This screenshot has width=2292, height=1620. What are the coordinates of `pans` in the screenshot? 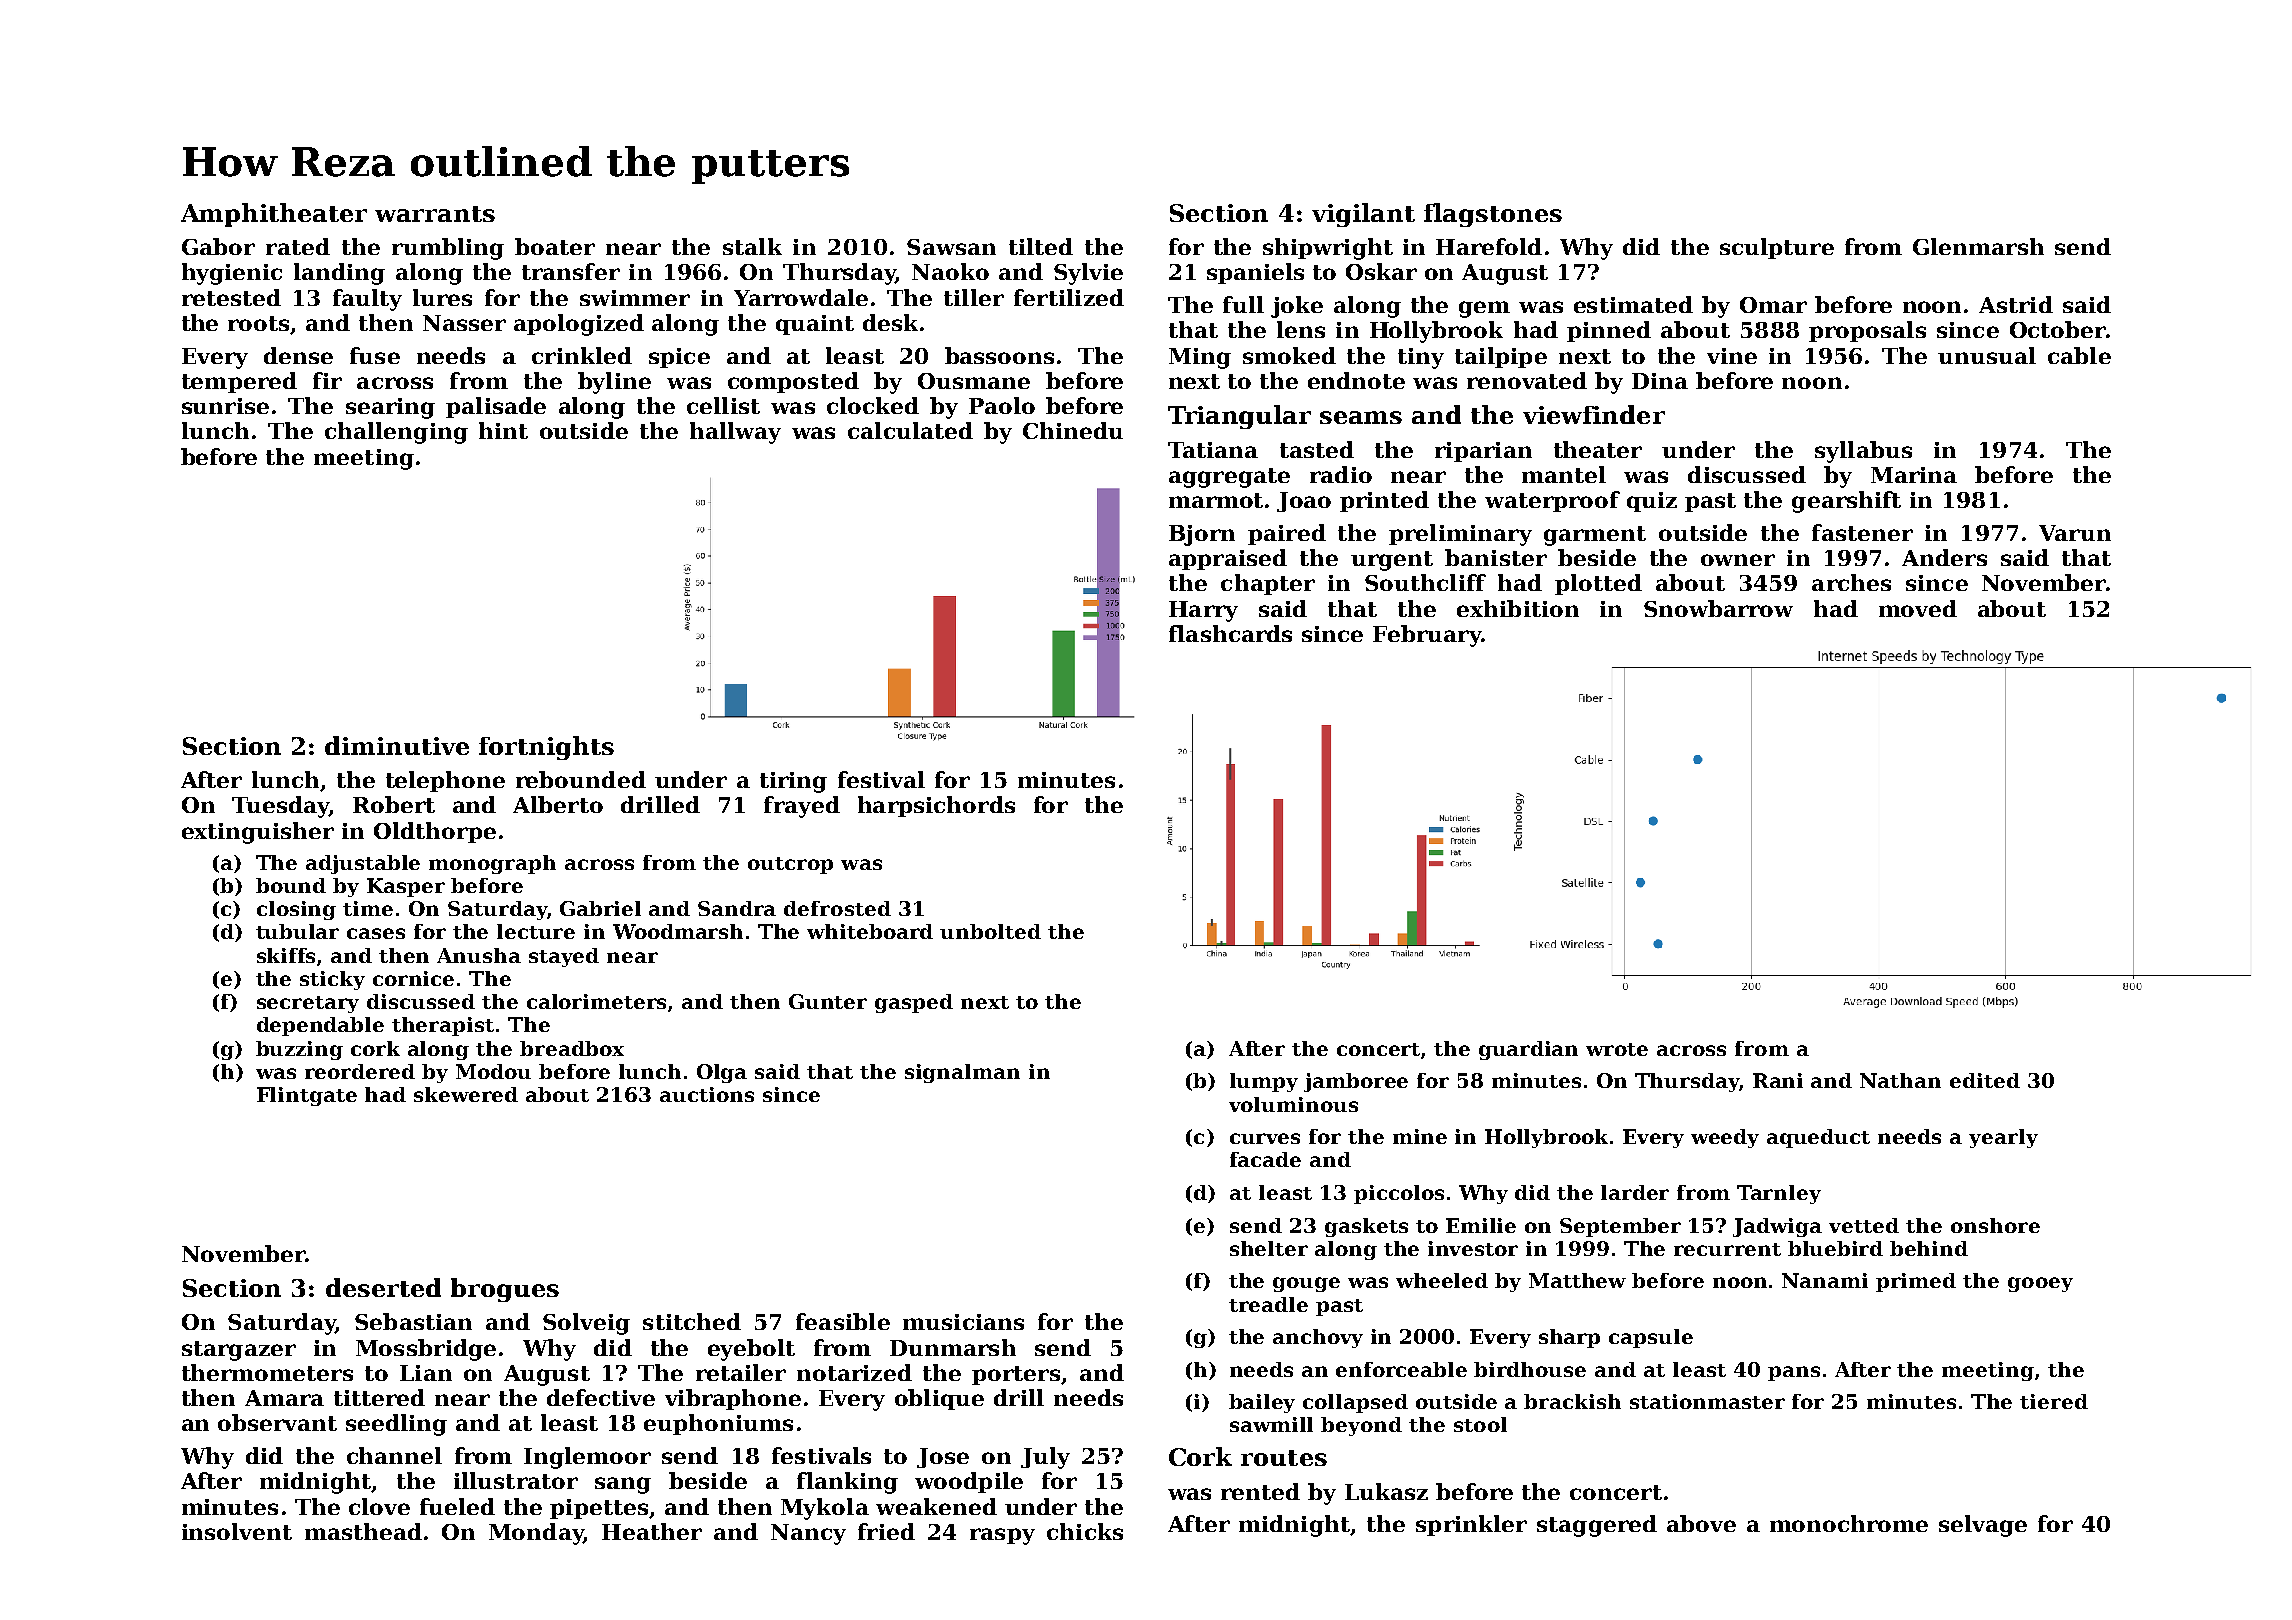 It's located at (1794, 1373).
